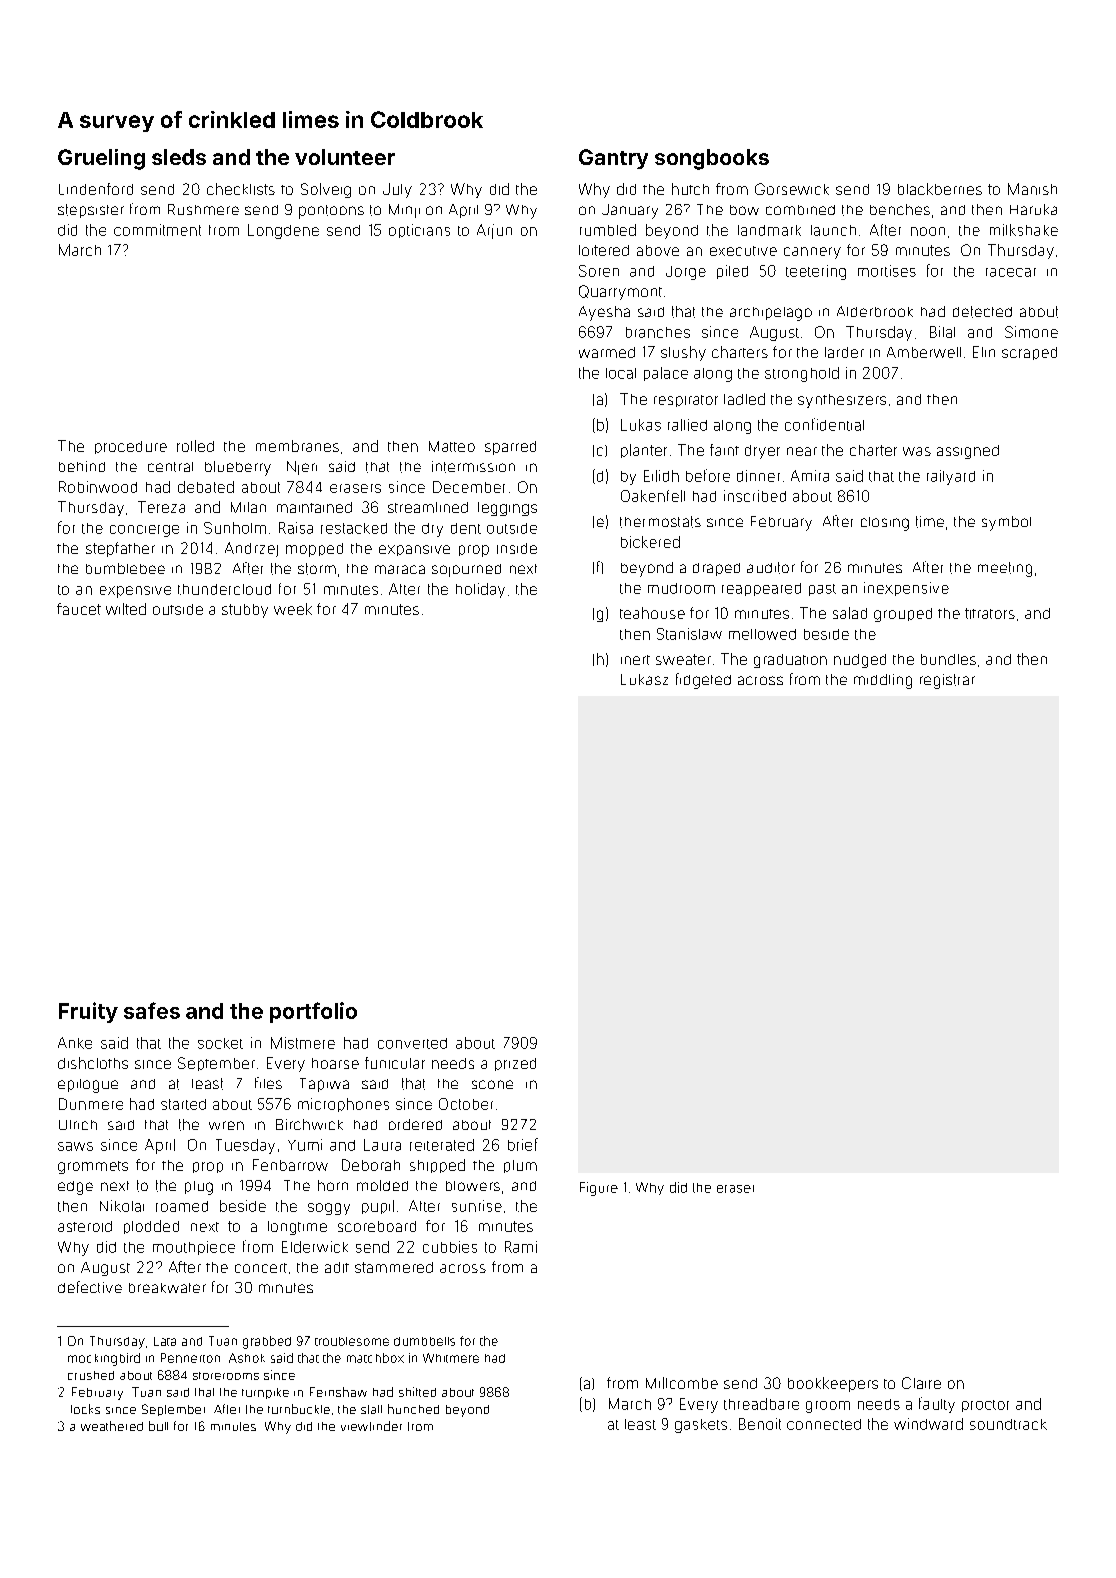 The height and width of the screenshot is (1578, 1116). What do you see at coordinates (313, 1012) in the screenshot?
I see `portfolio` at bounding box center [313, 1012].
